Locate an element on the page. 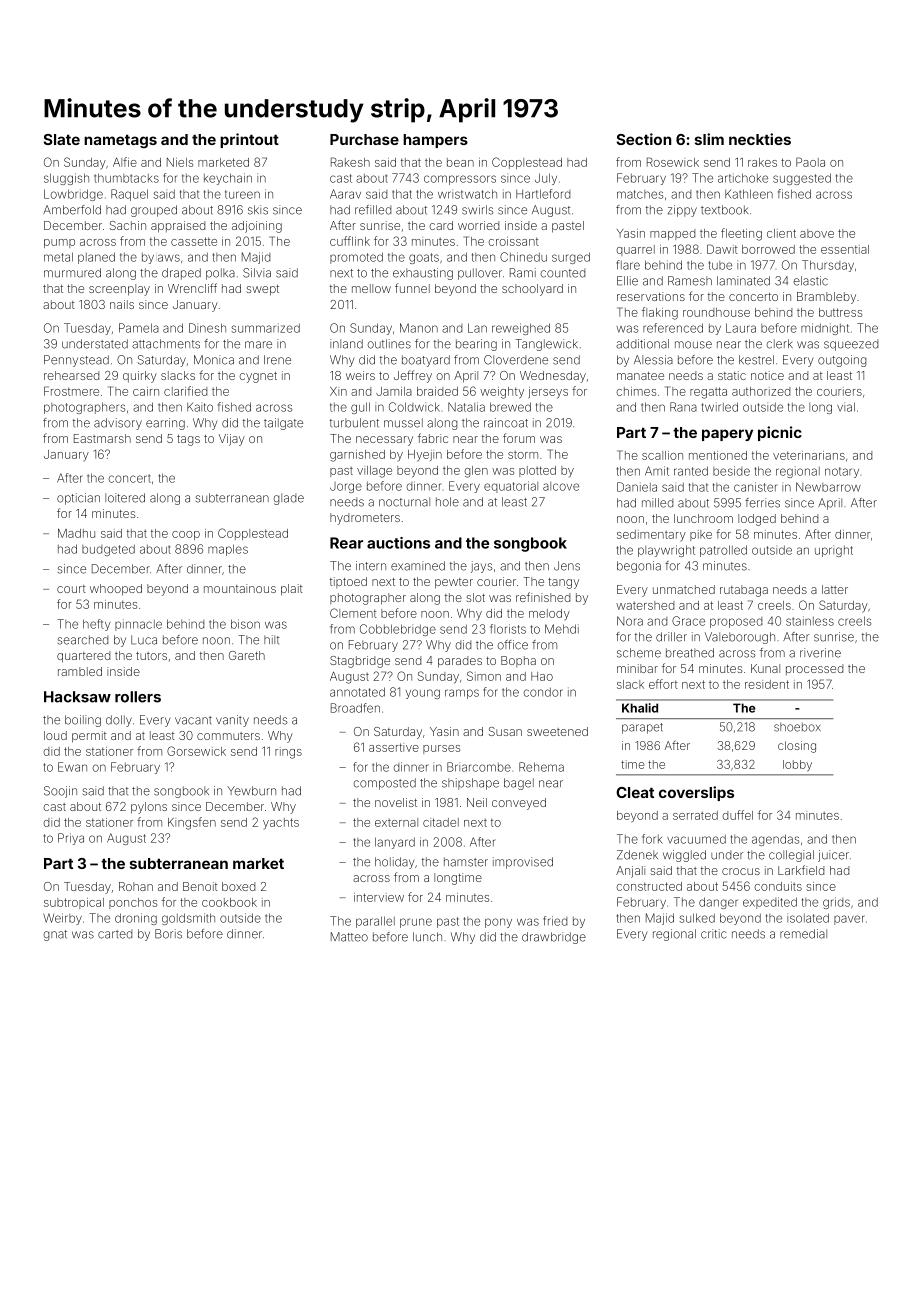  hampers is located at coordinates (435, 141).
